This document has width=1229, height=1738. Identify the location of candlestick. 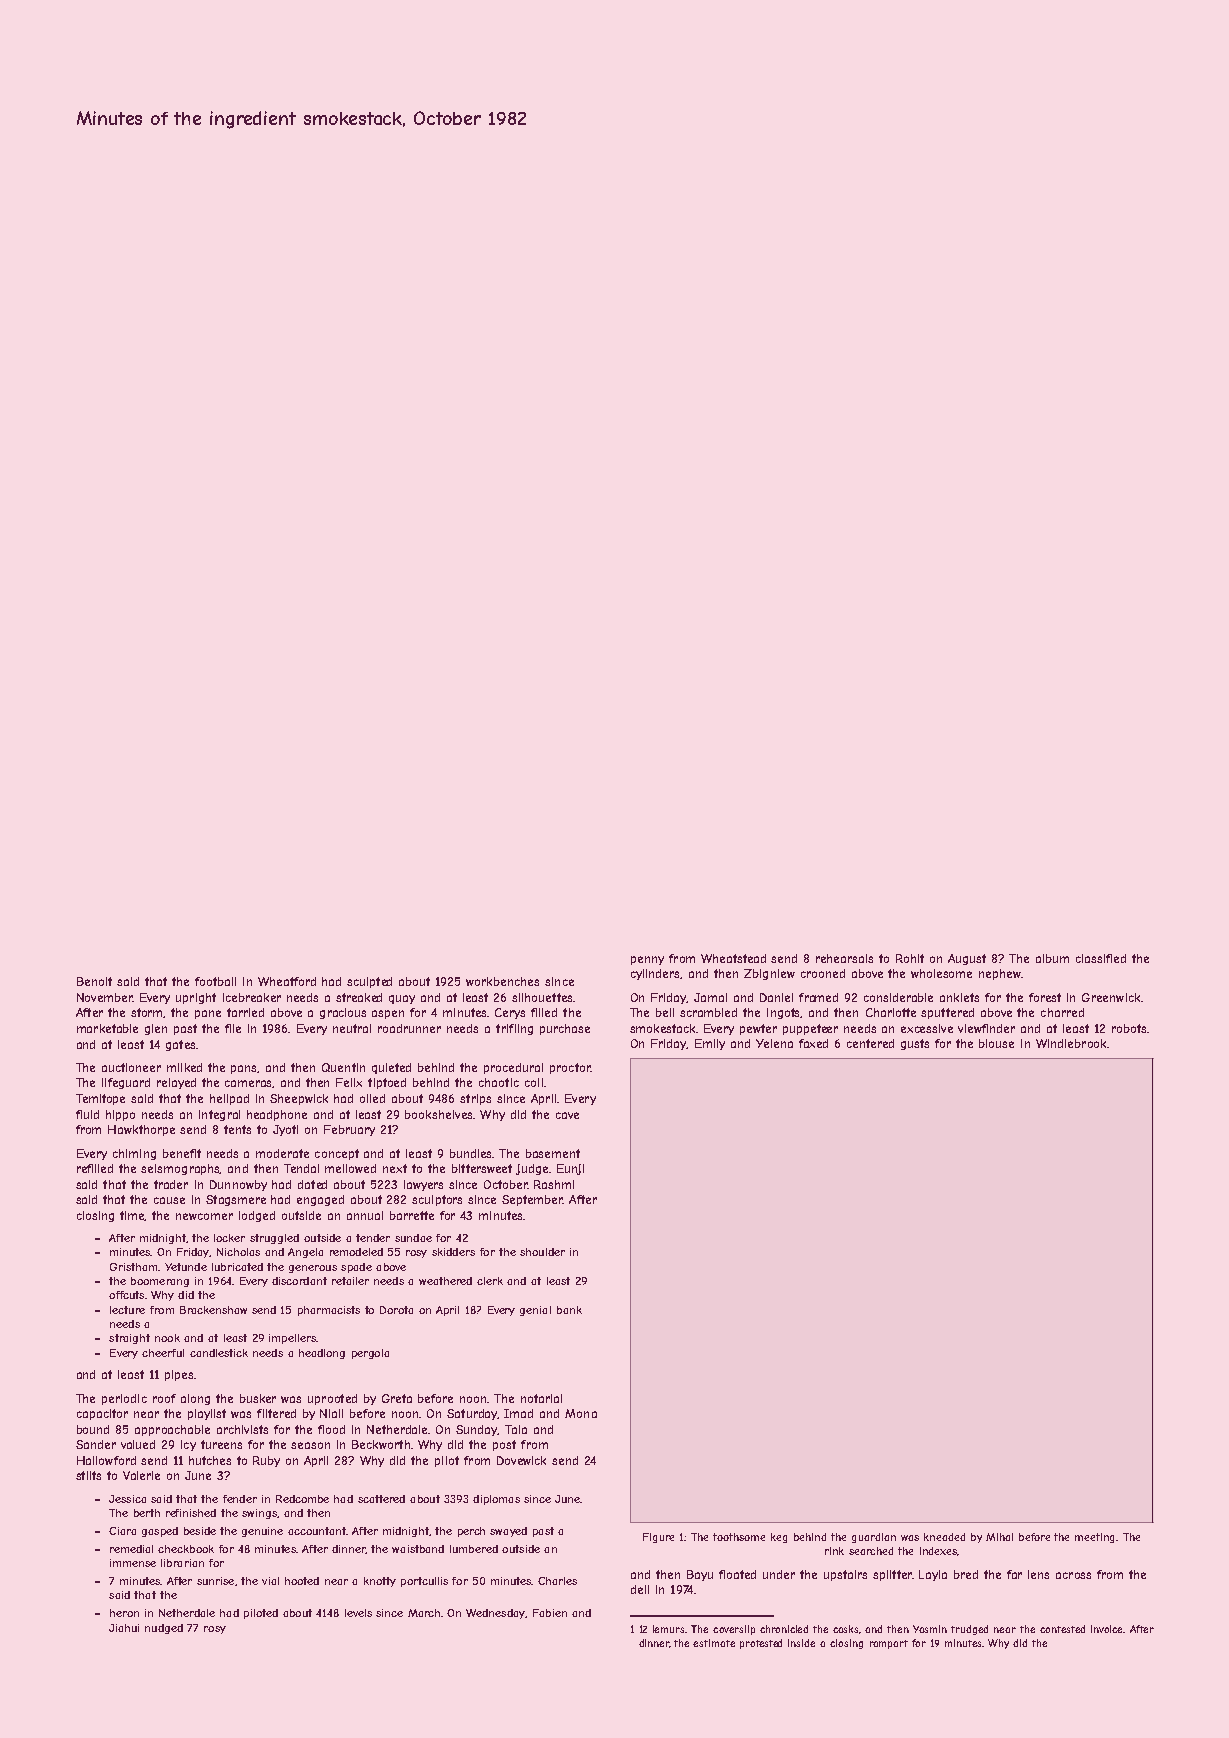
(219, 1353).
